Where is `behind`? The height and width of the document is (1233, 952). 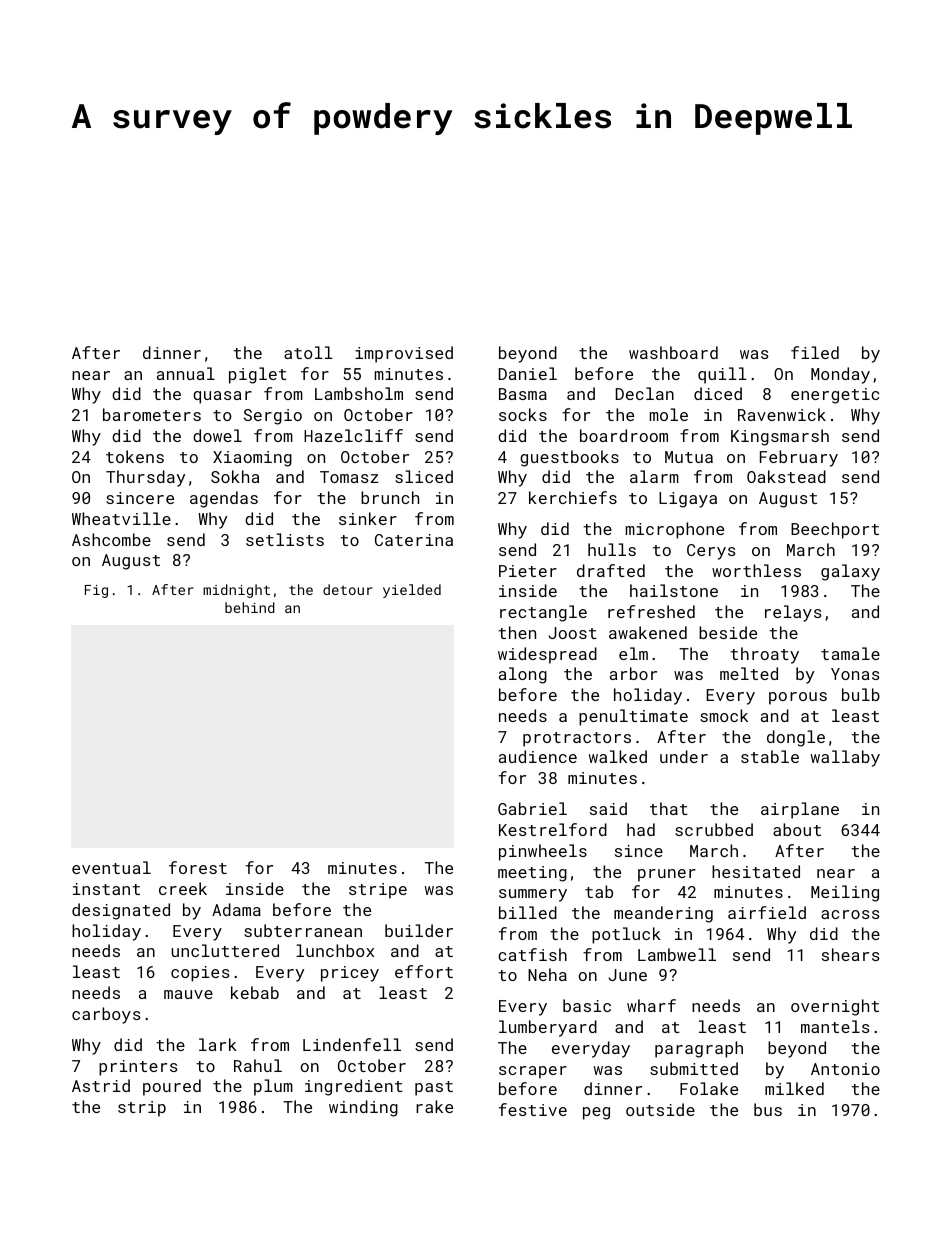 behind is located at coordinates (250, 607).
